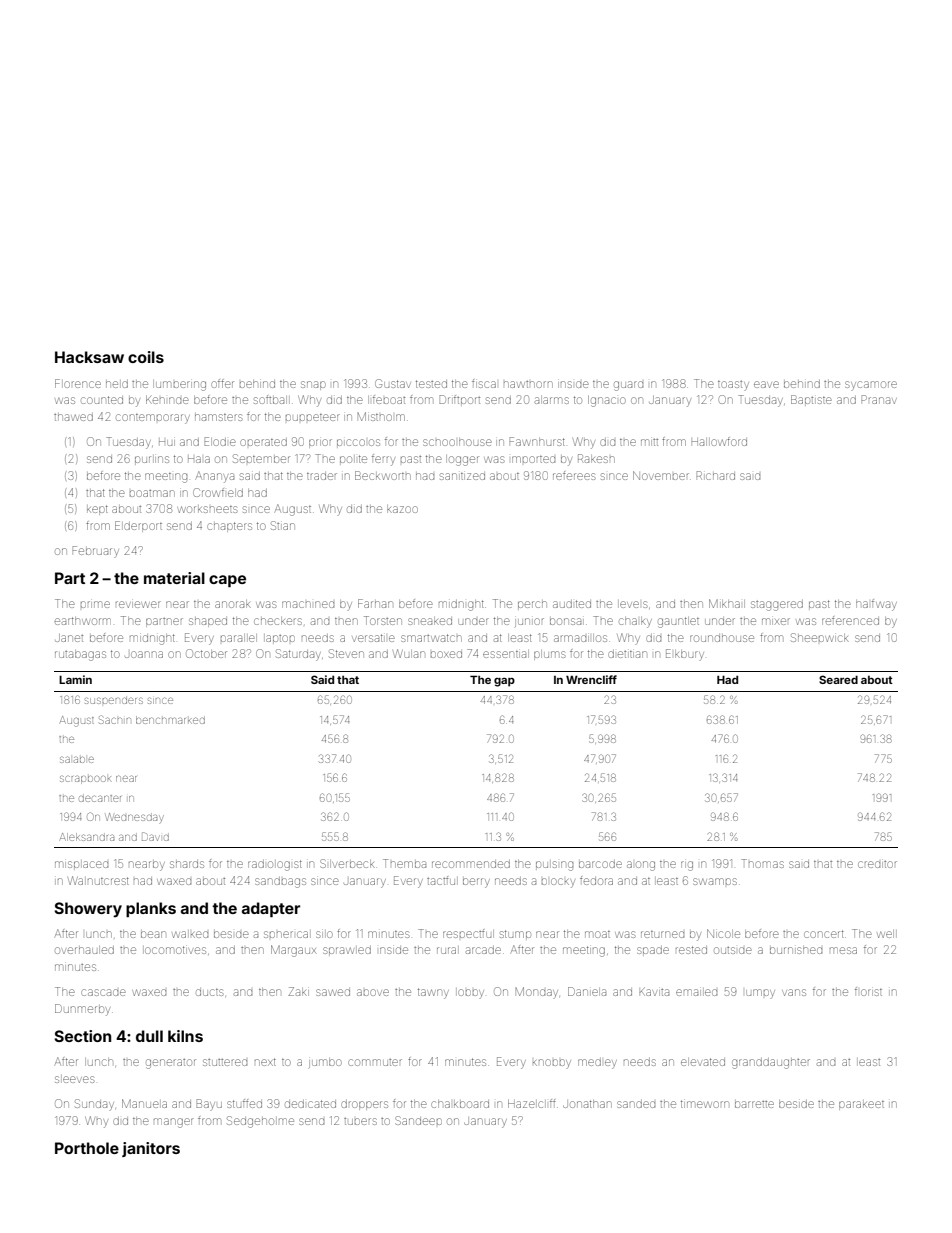 This screenshot has width=952, height=1233. I want to click on radiologist, so click(275, 865).
